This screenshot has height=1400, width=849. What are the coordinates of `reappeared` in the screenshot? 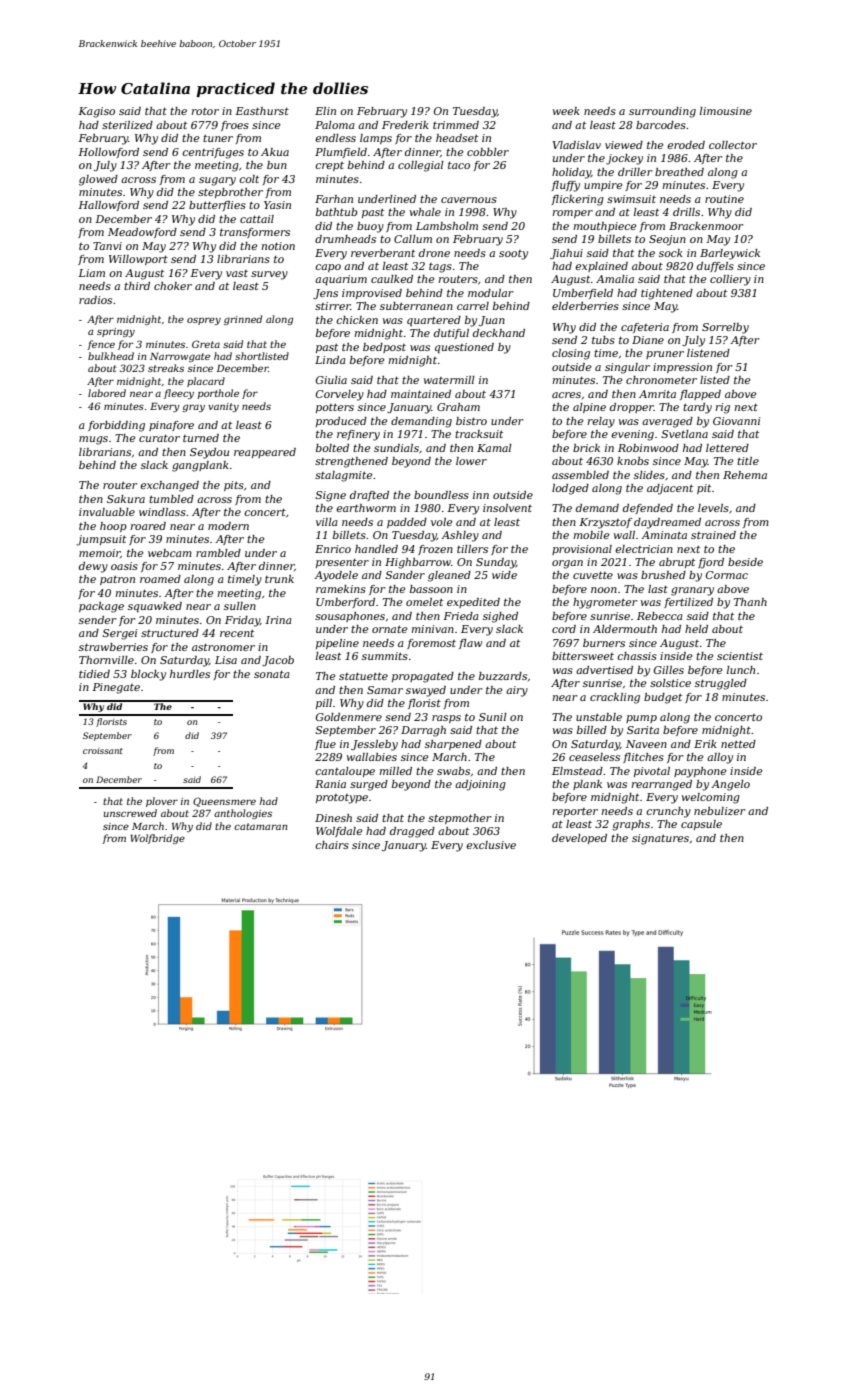 It's located at (265, 453).
